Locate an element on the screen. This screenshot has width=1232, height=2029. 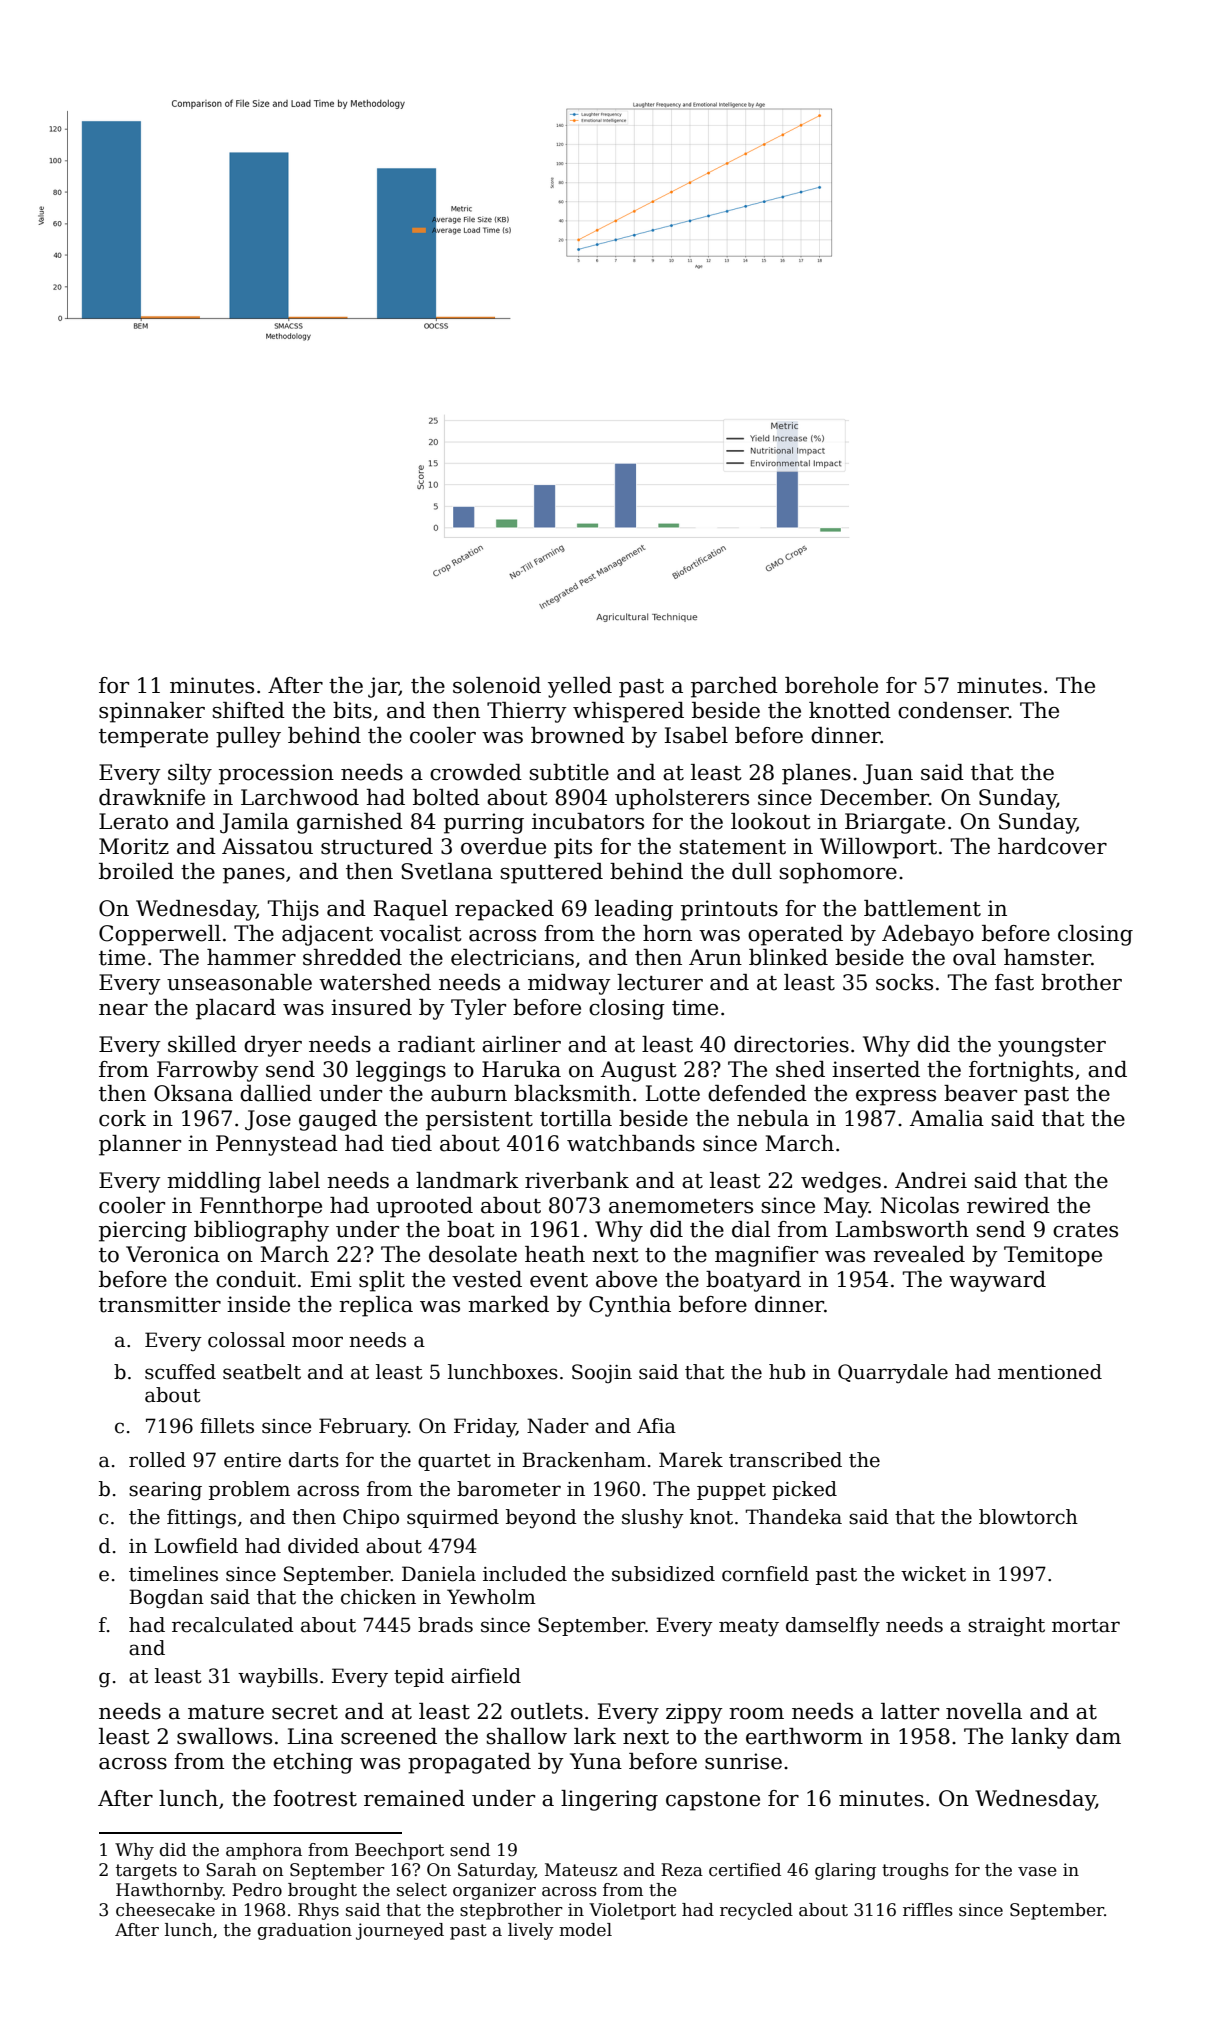
graduation is located at coordinates (305, 1931).
